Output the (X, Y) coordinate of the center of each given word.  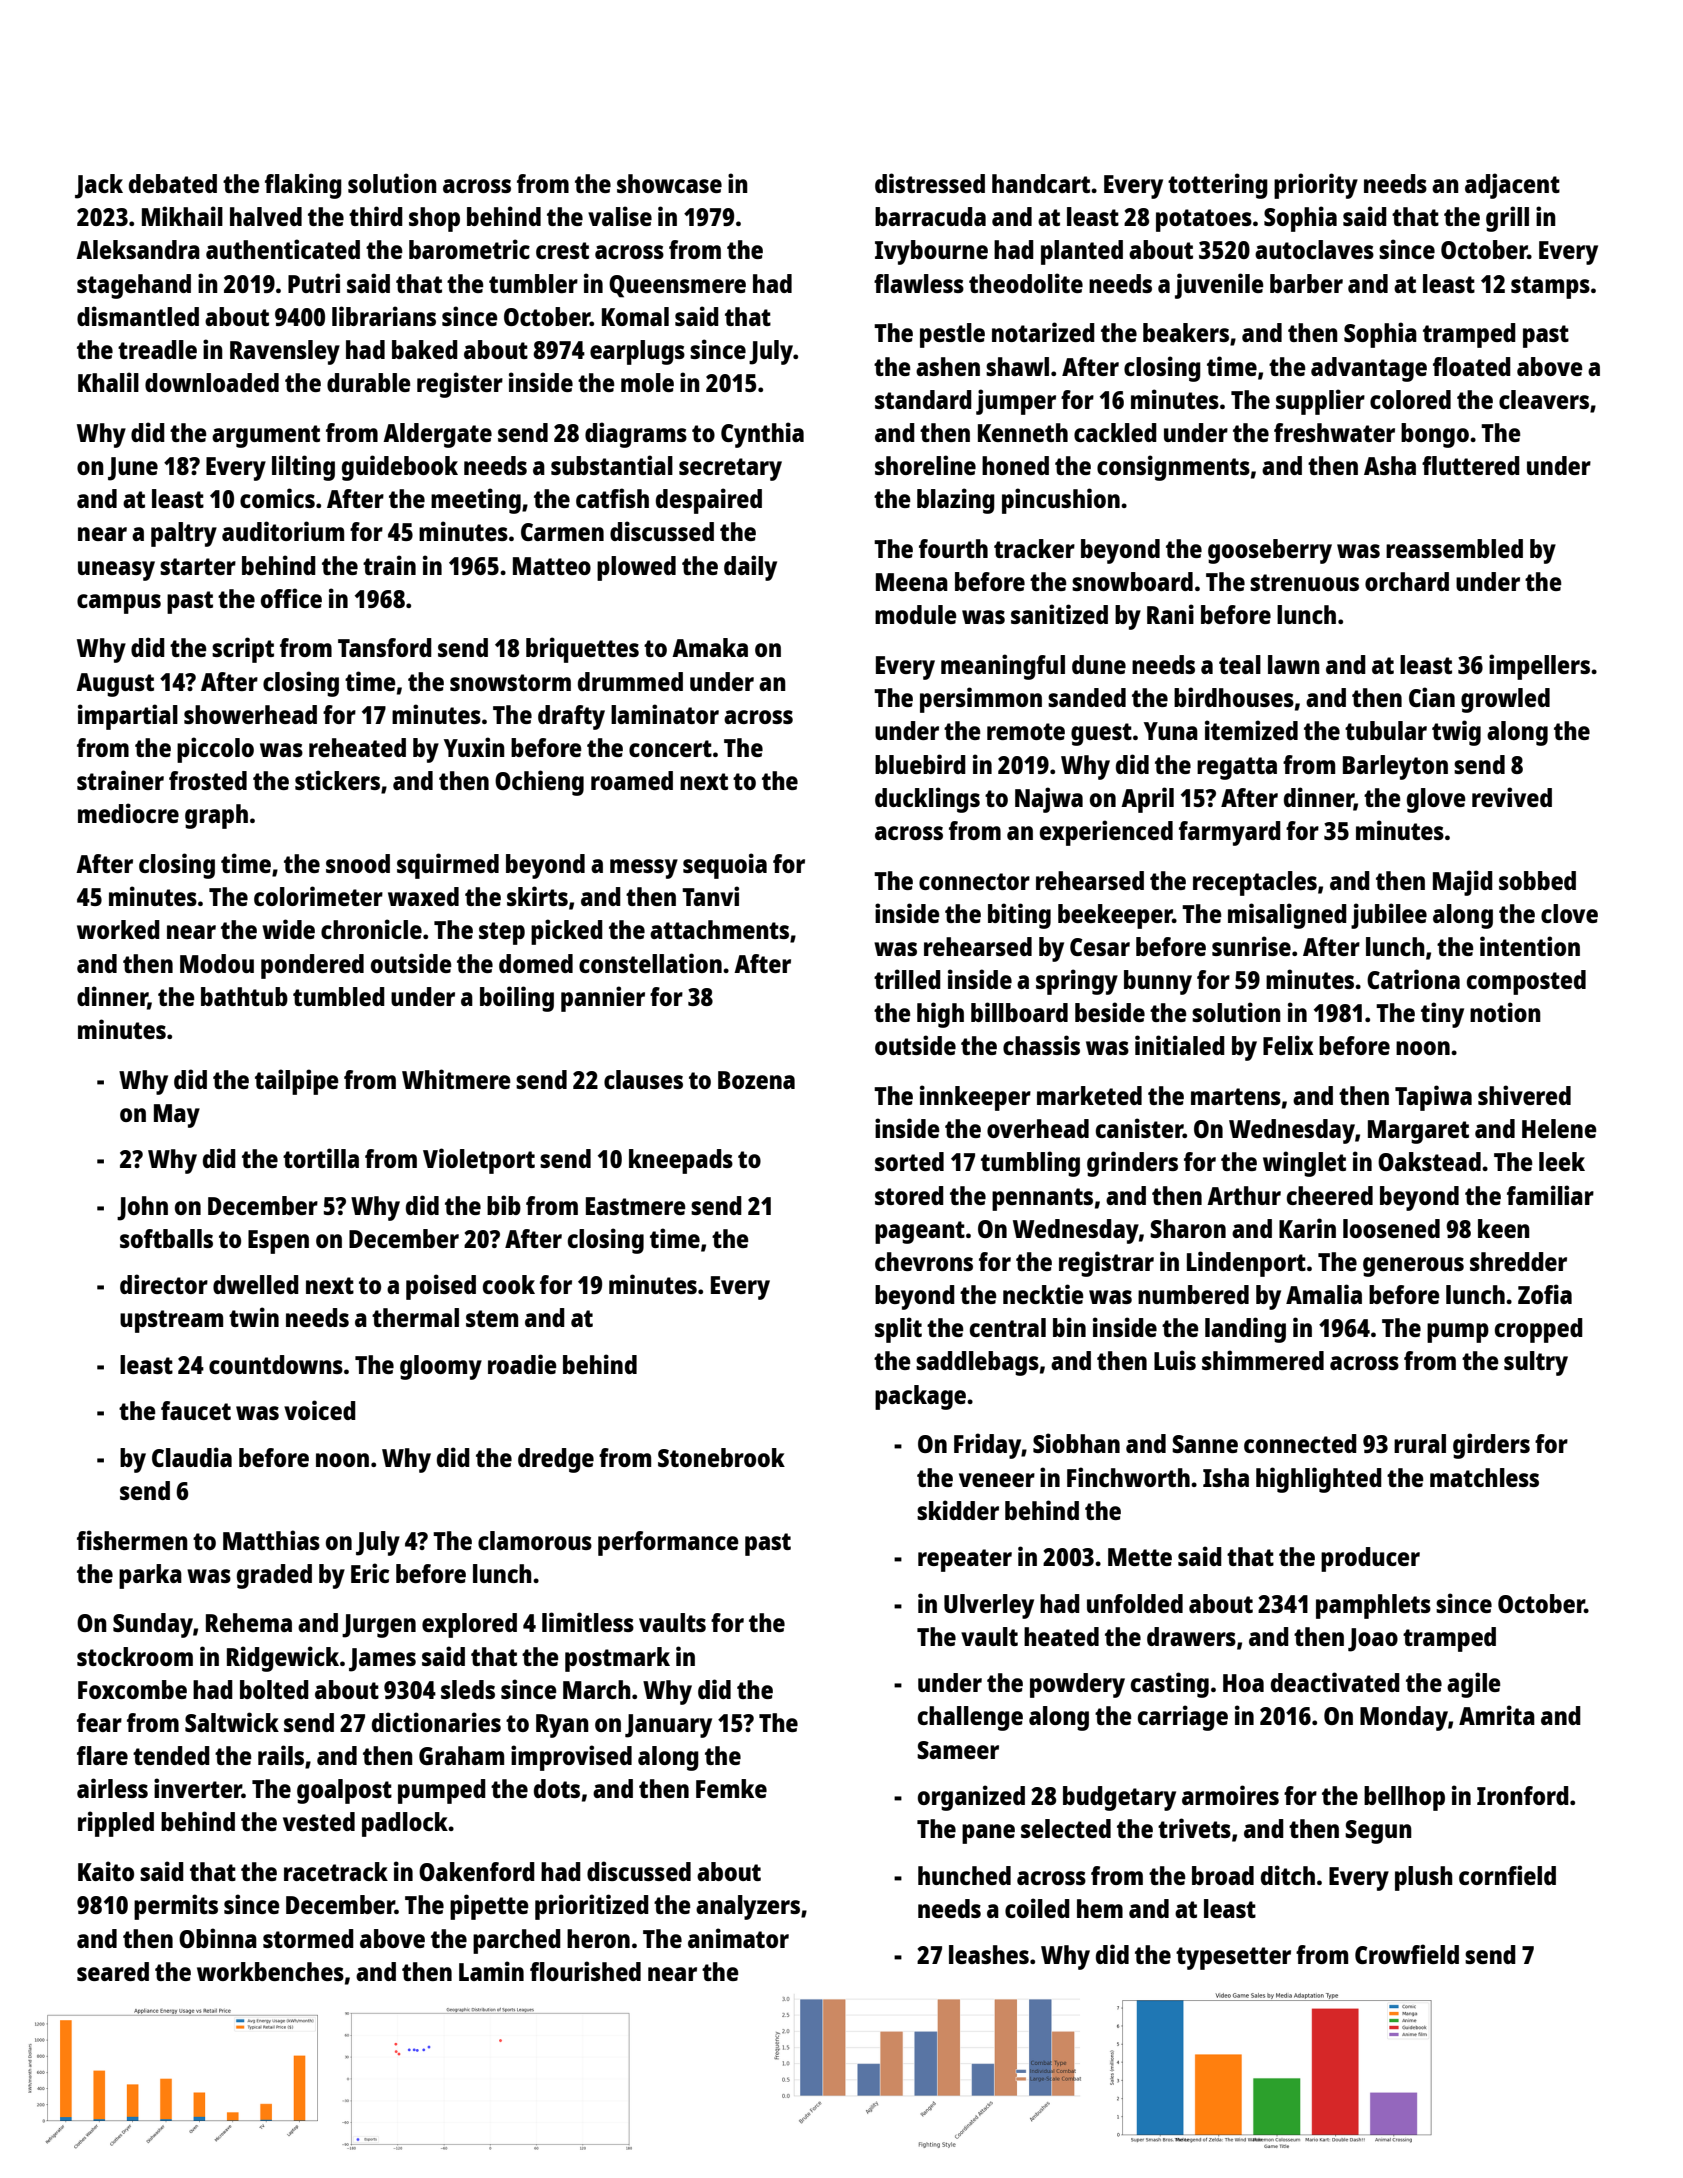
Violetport (479, 1161)
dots (557, 1788)
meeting (476, 501)
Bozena (756, 1080)
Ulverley (989, 1606)
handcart (1041, 183)
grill (1507, 219)
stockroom (135, 1656)
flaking (303, 186)
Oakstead (1429, 1161)
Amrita (1497, 1715)
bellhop (1404, 1798)
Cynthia (762, 435)
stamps (1550, 287)
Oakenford (477, 1871)
